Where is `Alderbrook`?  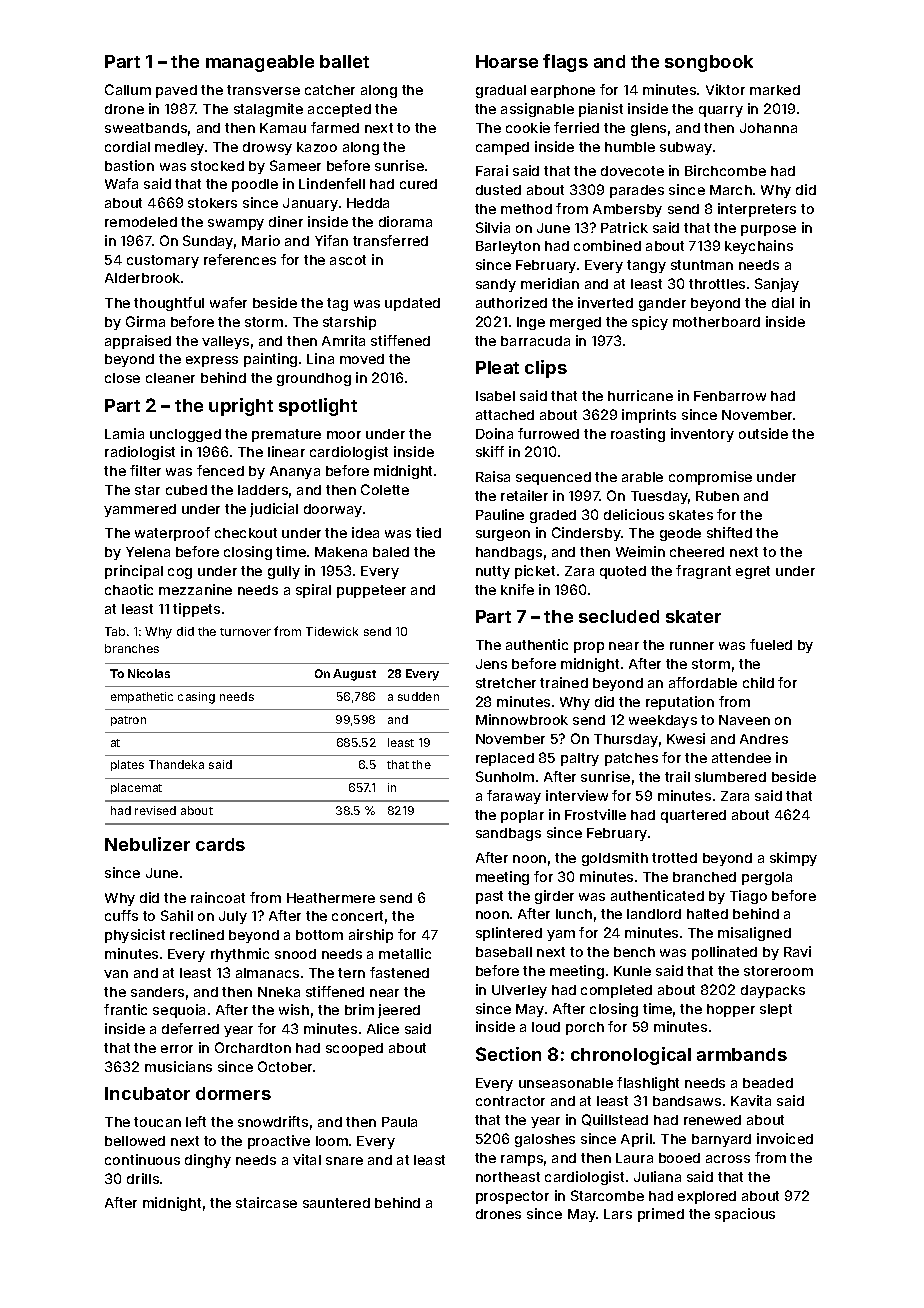 Alderbrook is located at coordinates (142, 278).
